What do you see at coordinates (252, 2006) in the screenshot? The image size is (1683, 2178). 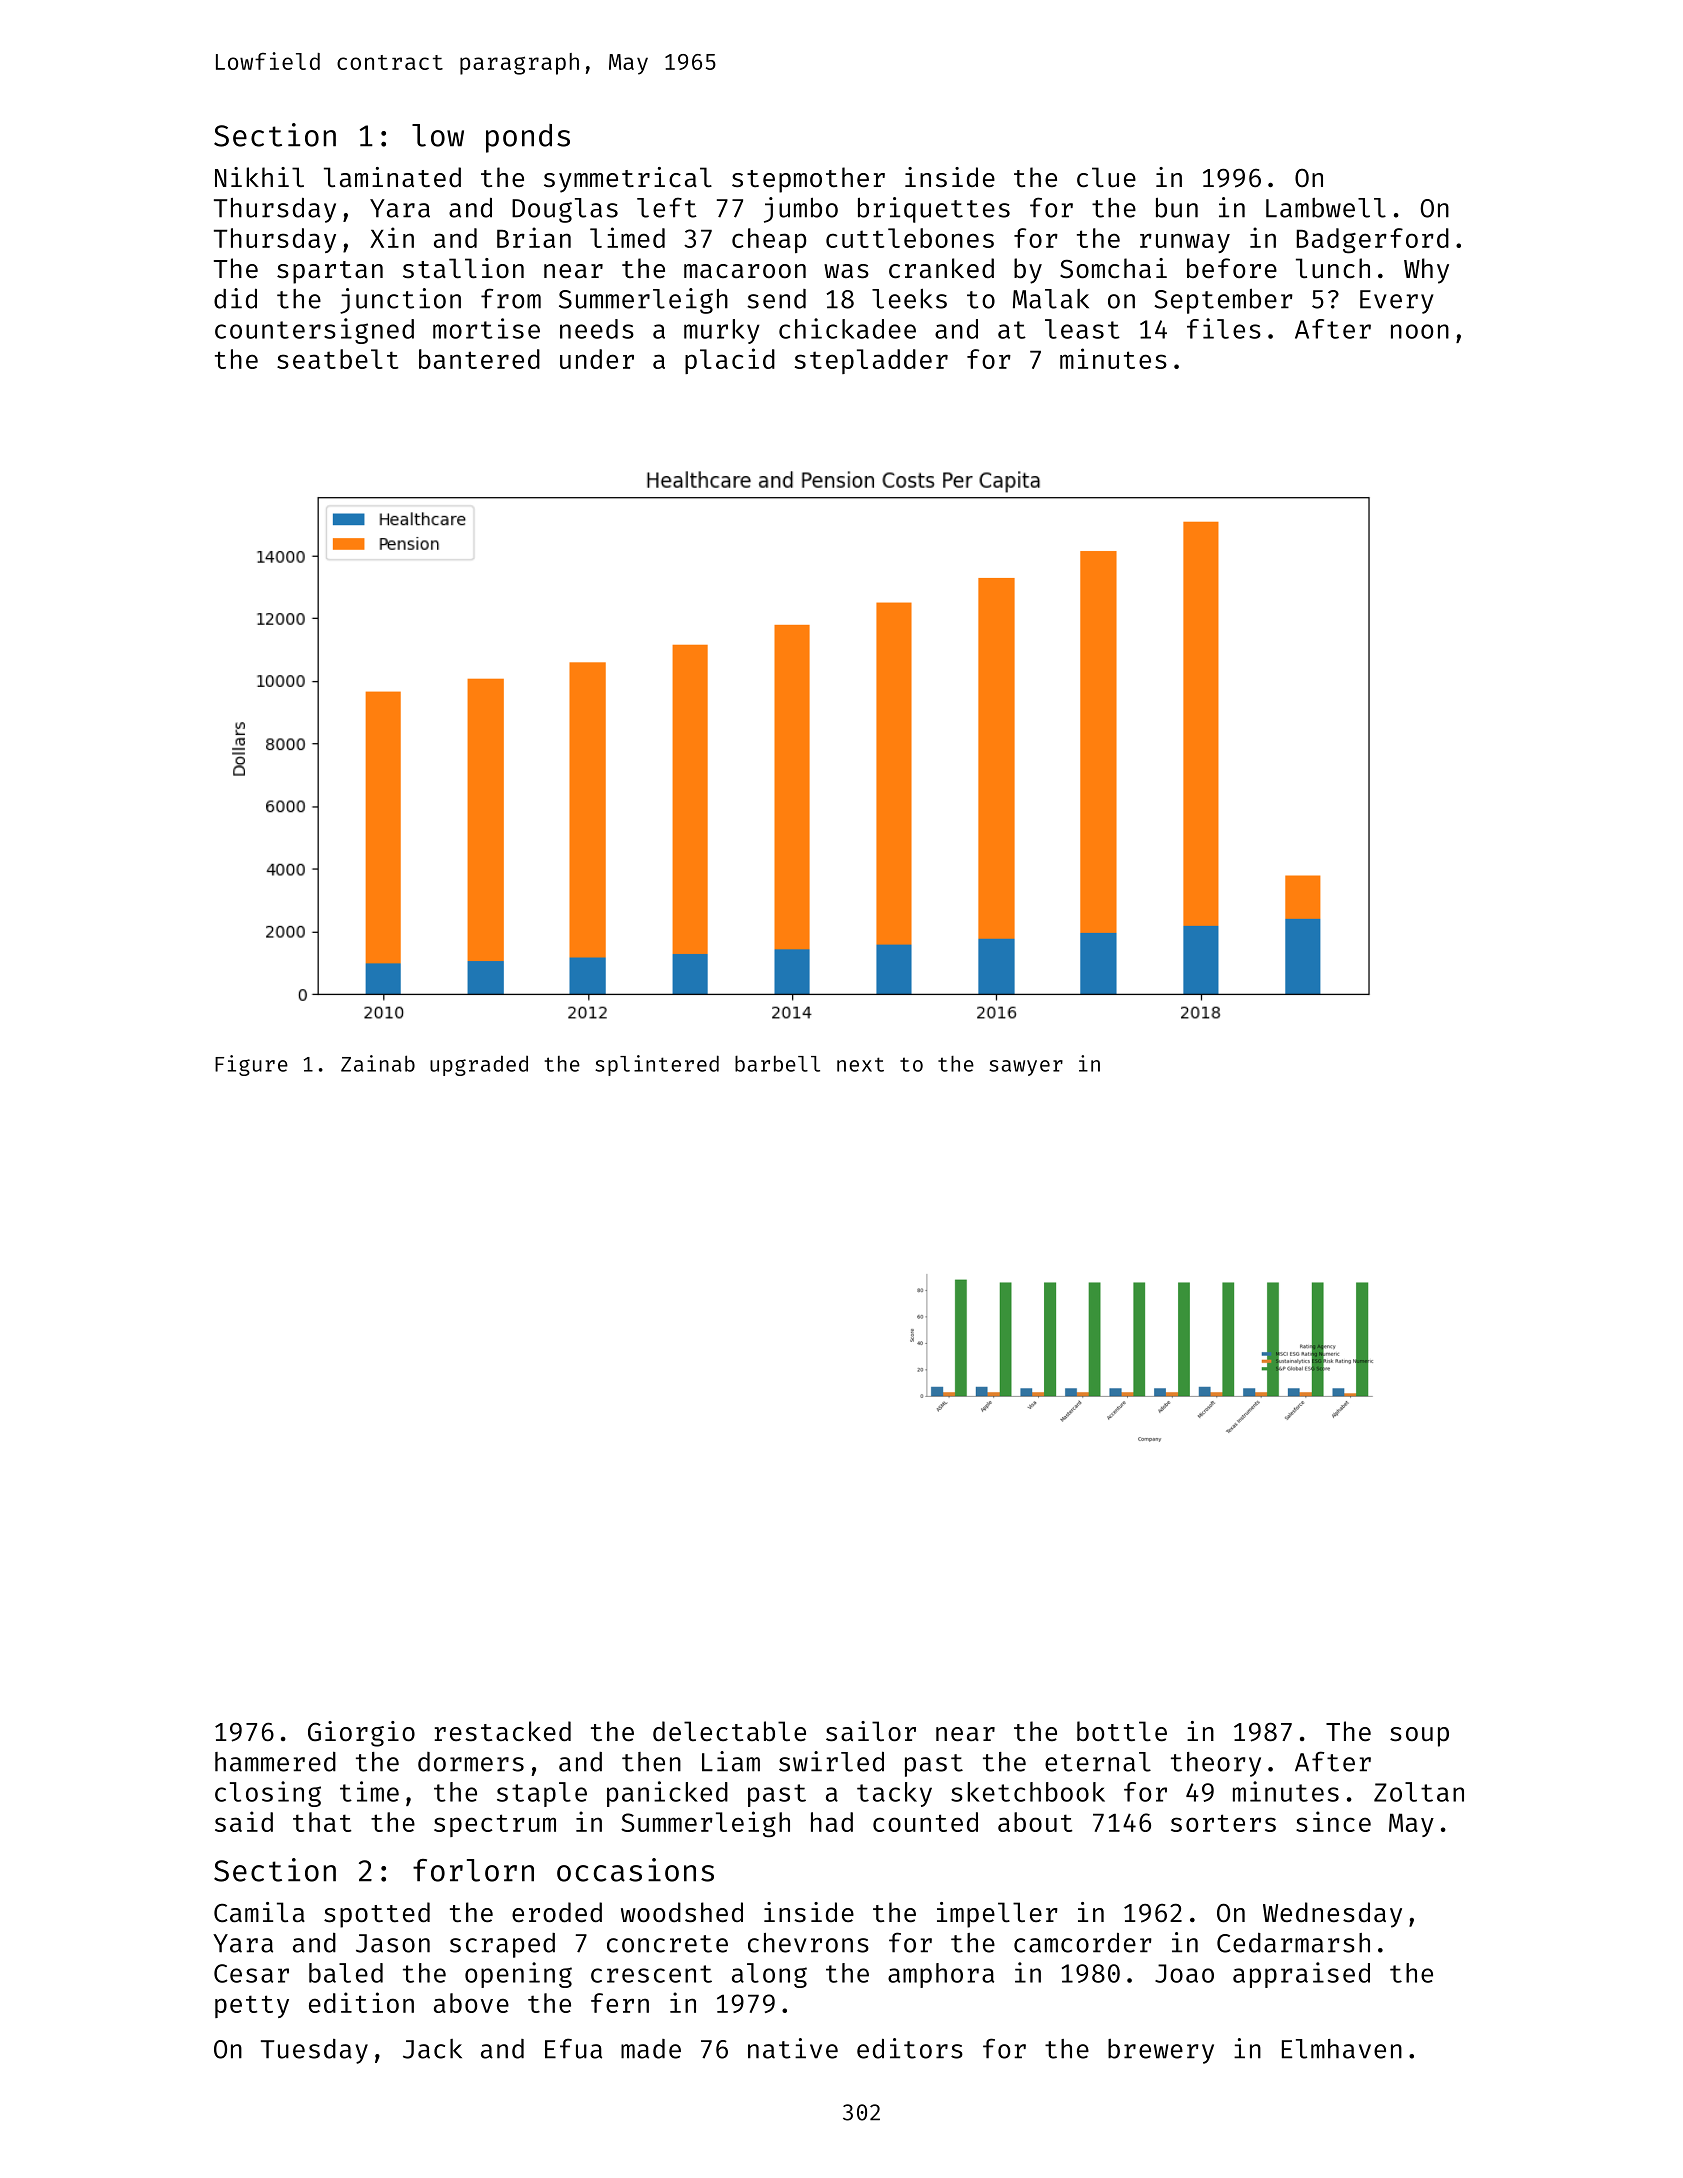 I see `petty` at bounding box center [252, 2006].
